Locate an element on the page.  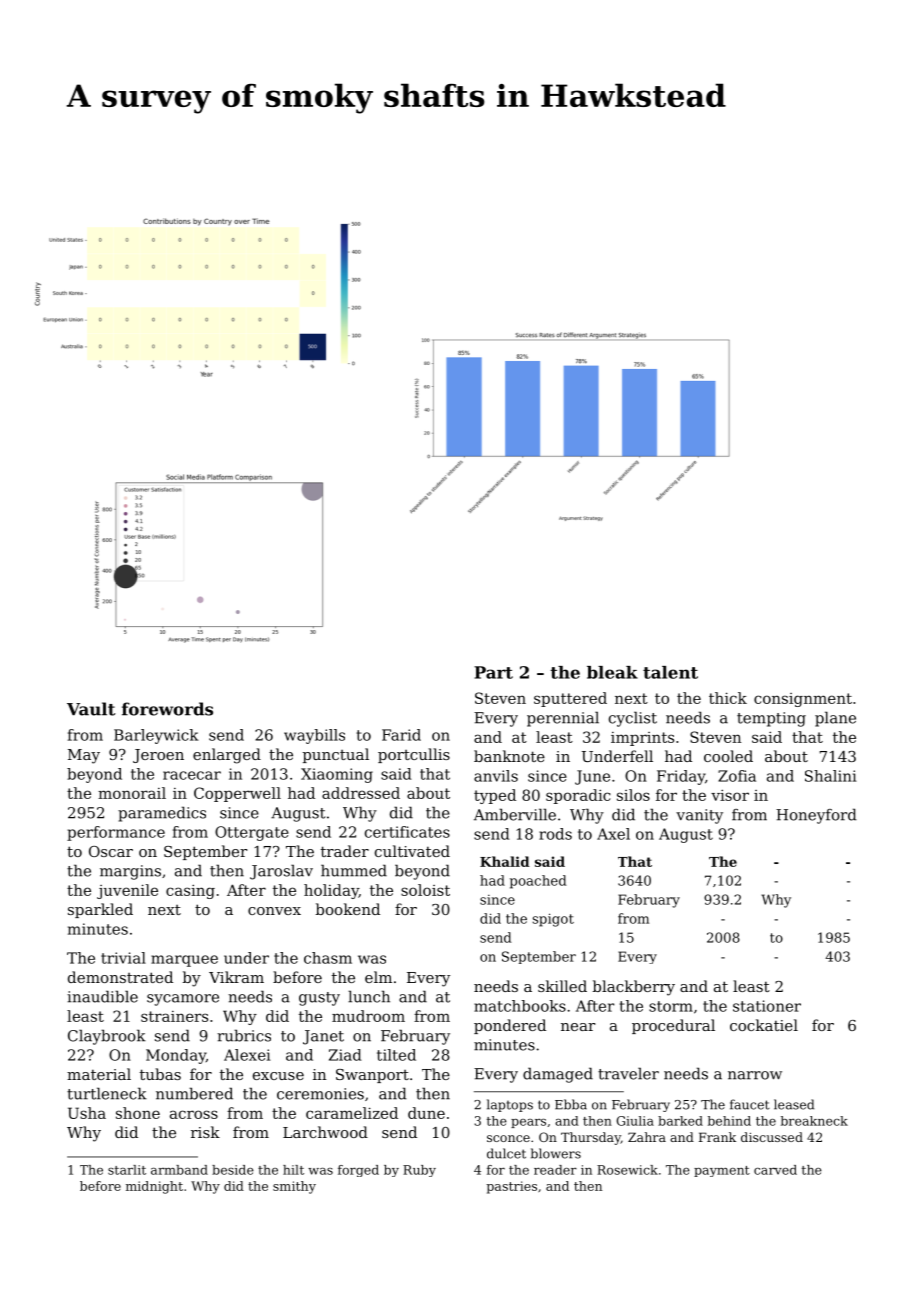
Vault is located at coordinates (91, 709).
